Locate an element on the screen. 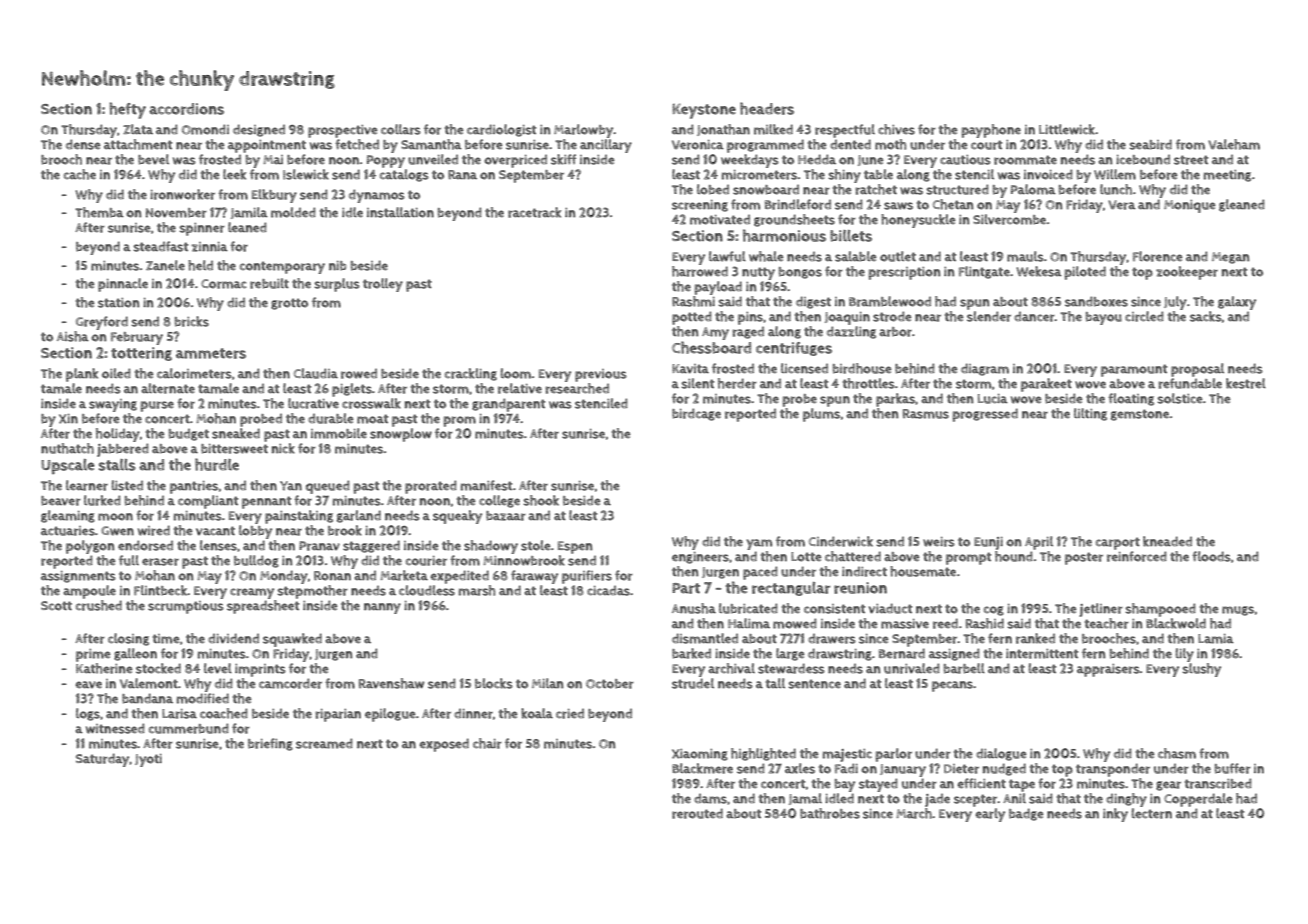 The image size is (1308, 924). chasm is located at coordinates (1177, 753).
